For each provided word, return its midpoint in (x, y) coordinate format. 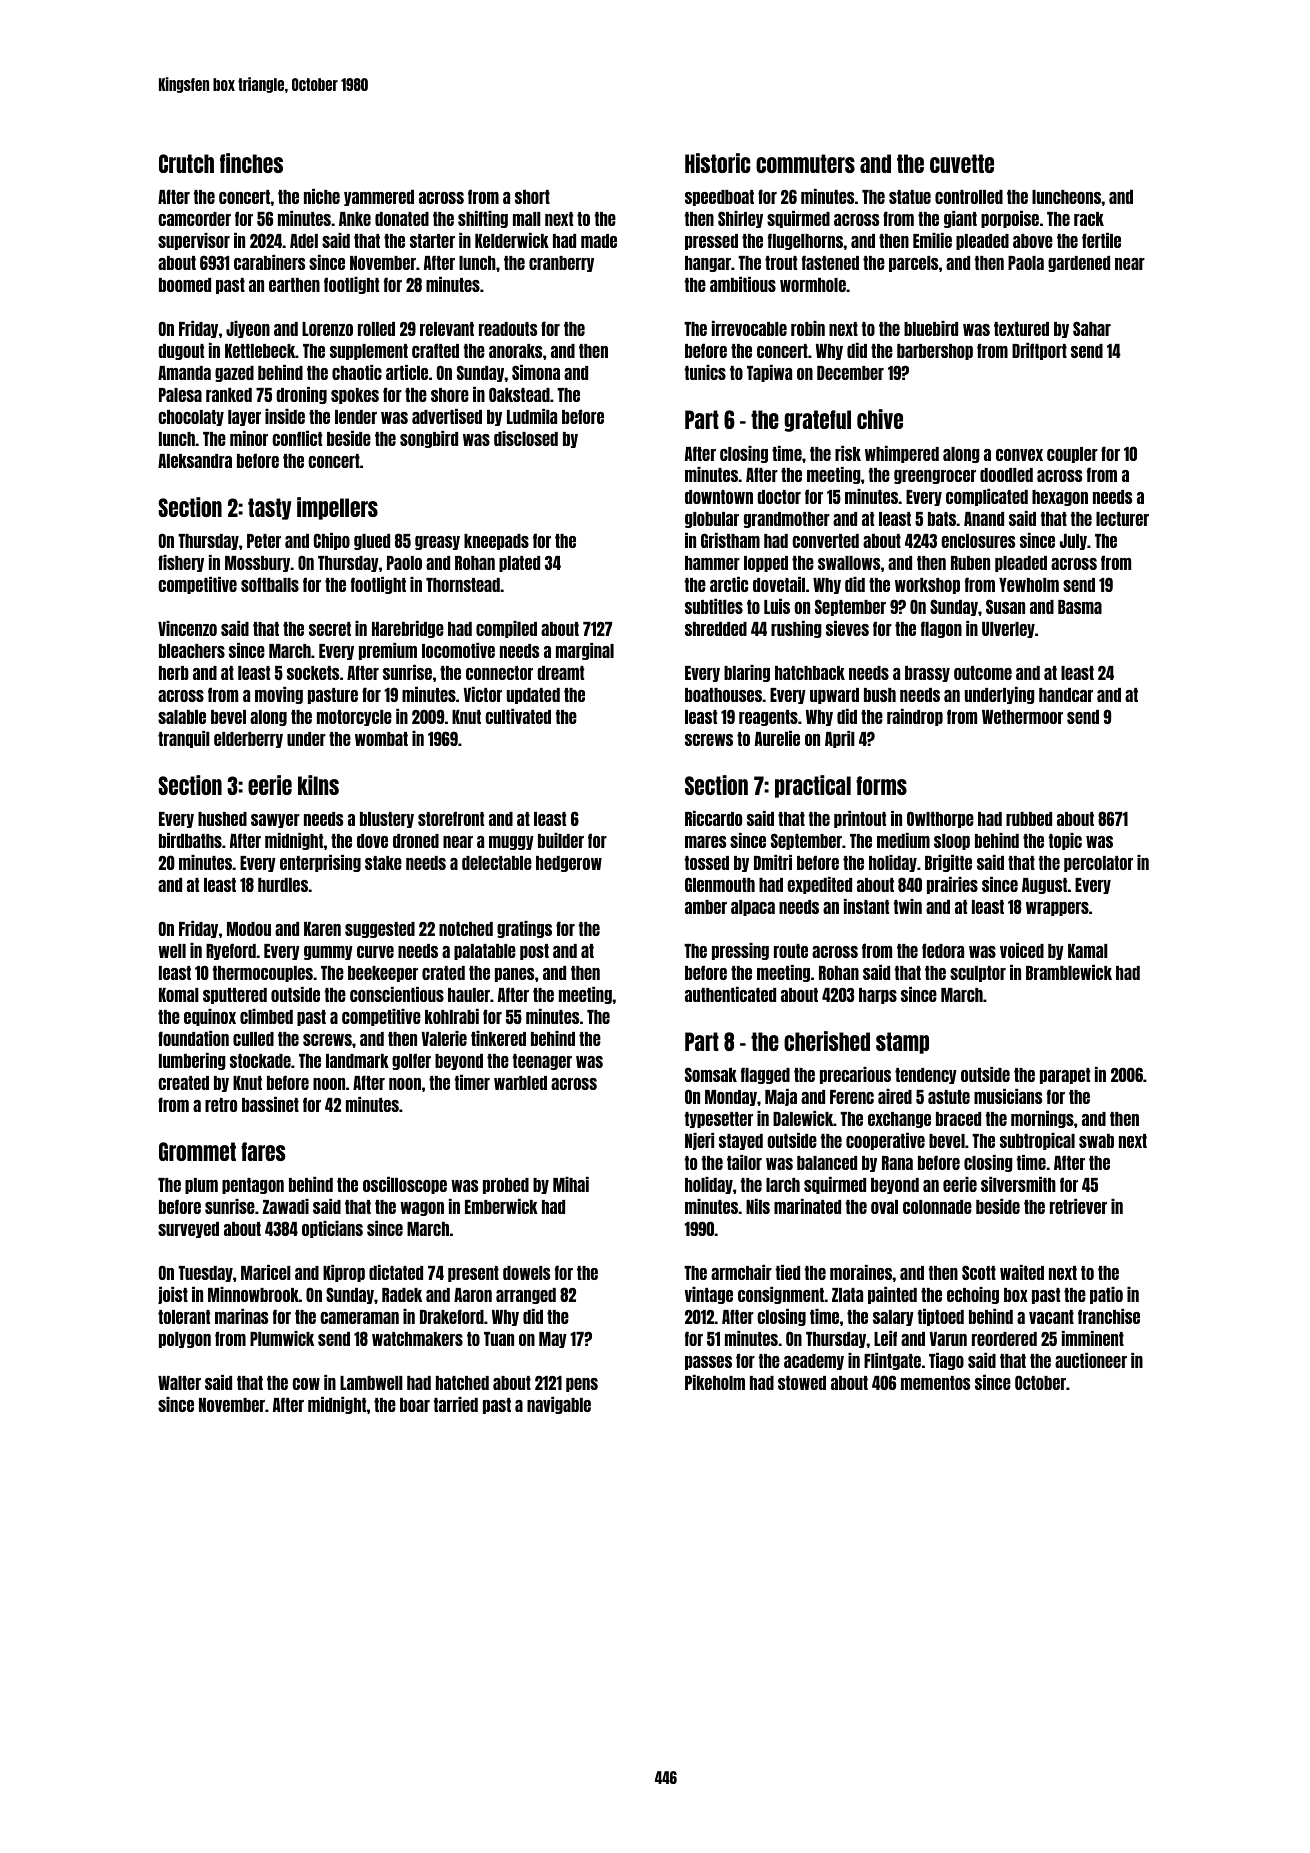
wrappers (1057, 909)
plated (519, 564)
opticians (332, 1229)
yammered (379, 198)
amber (706, 907)
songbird (429, 439)
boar (415, 1405)
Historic (717, 163)
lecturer (1122, 519)
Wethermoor (1022, 717)
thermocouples (263, 974)
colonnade (937, 1207)
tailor (744, 1162)
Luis (777, 606)
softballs (270, 584)
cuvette (962, 163)
